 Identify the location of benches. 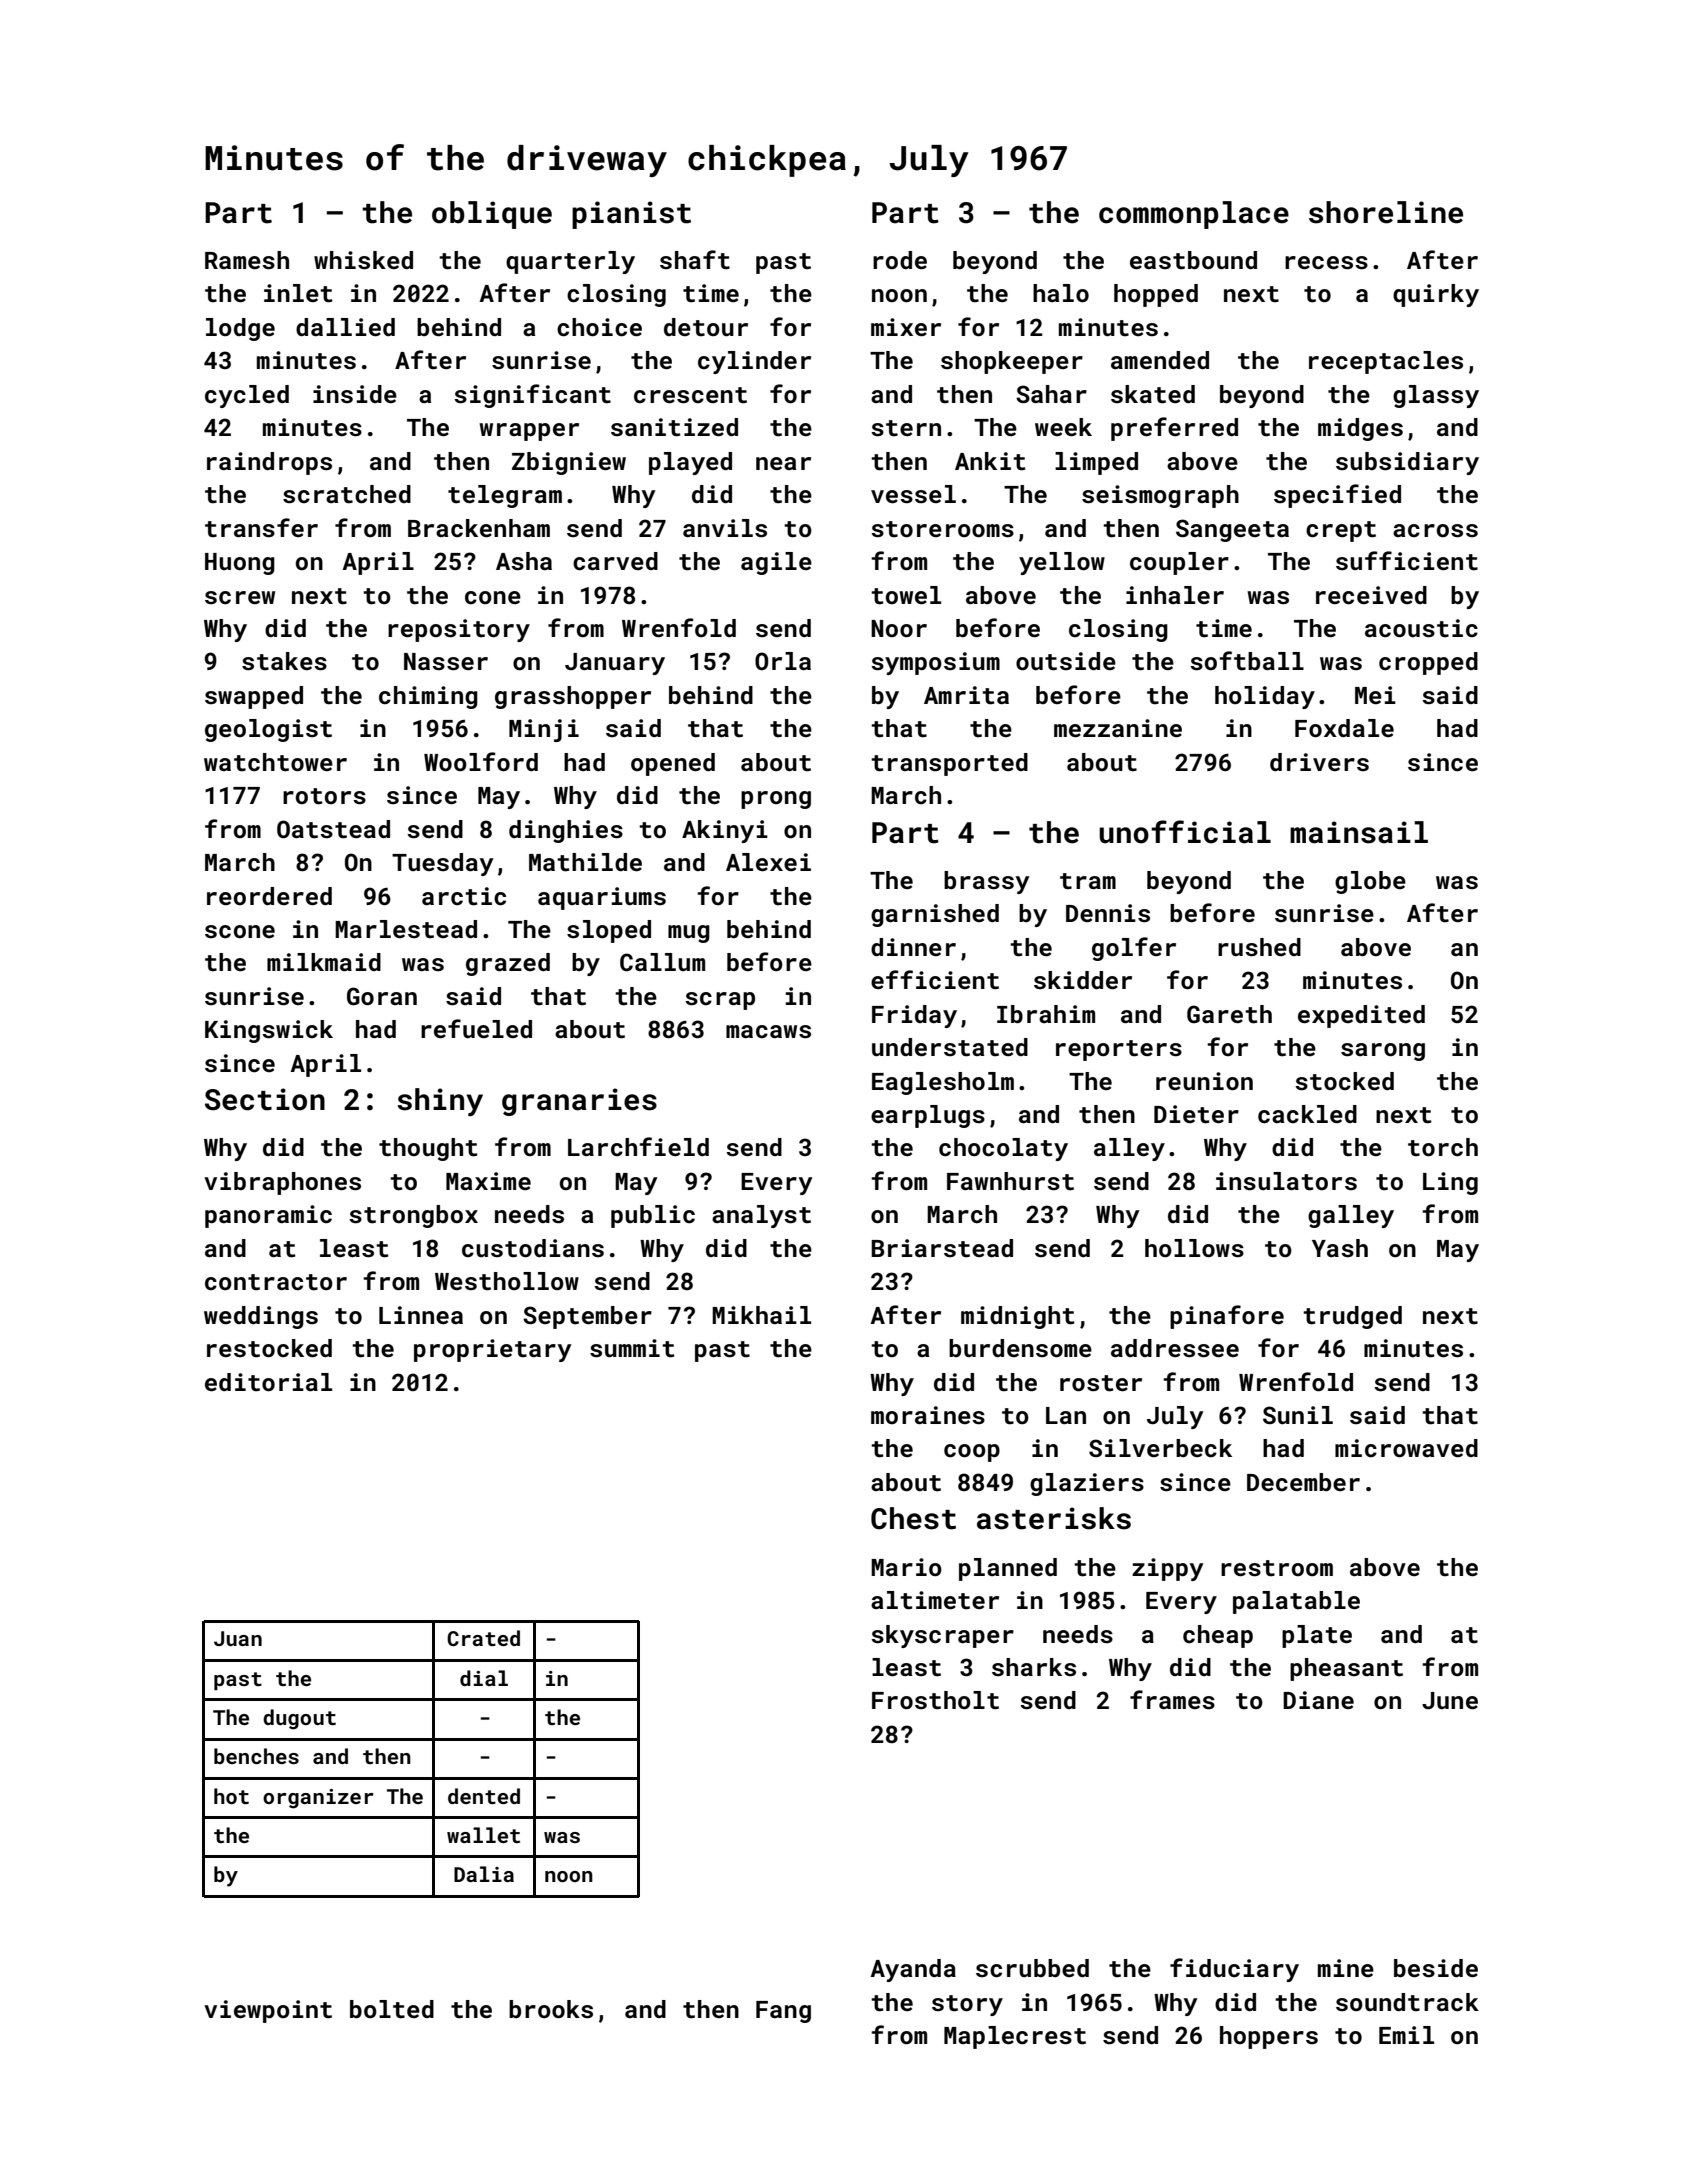
(256, 1756).
